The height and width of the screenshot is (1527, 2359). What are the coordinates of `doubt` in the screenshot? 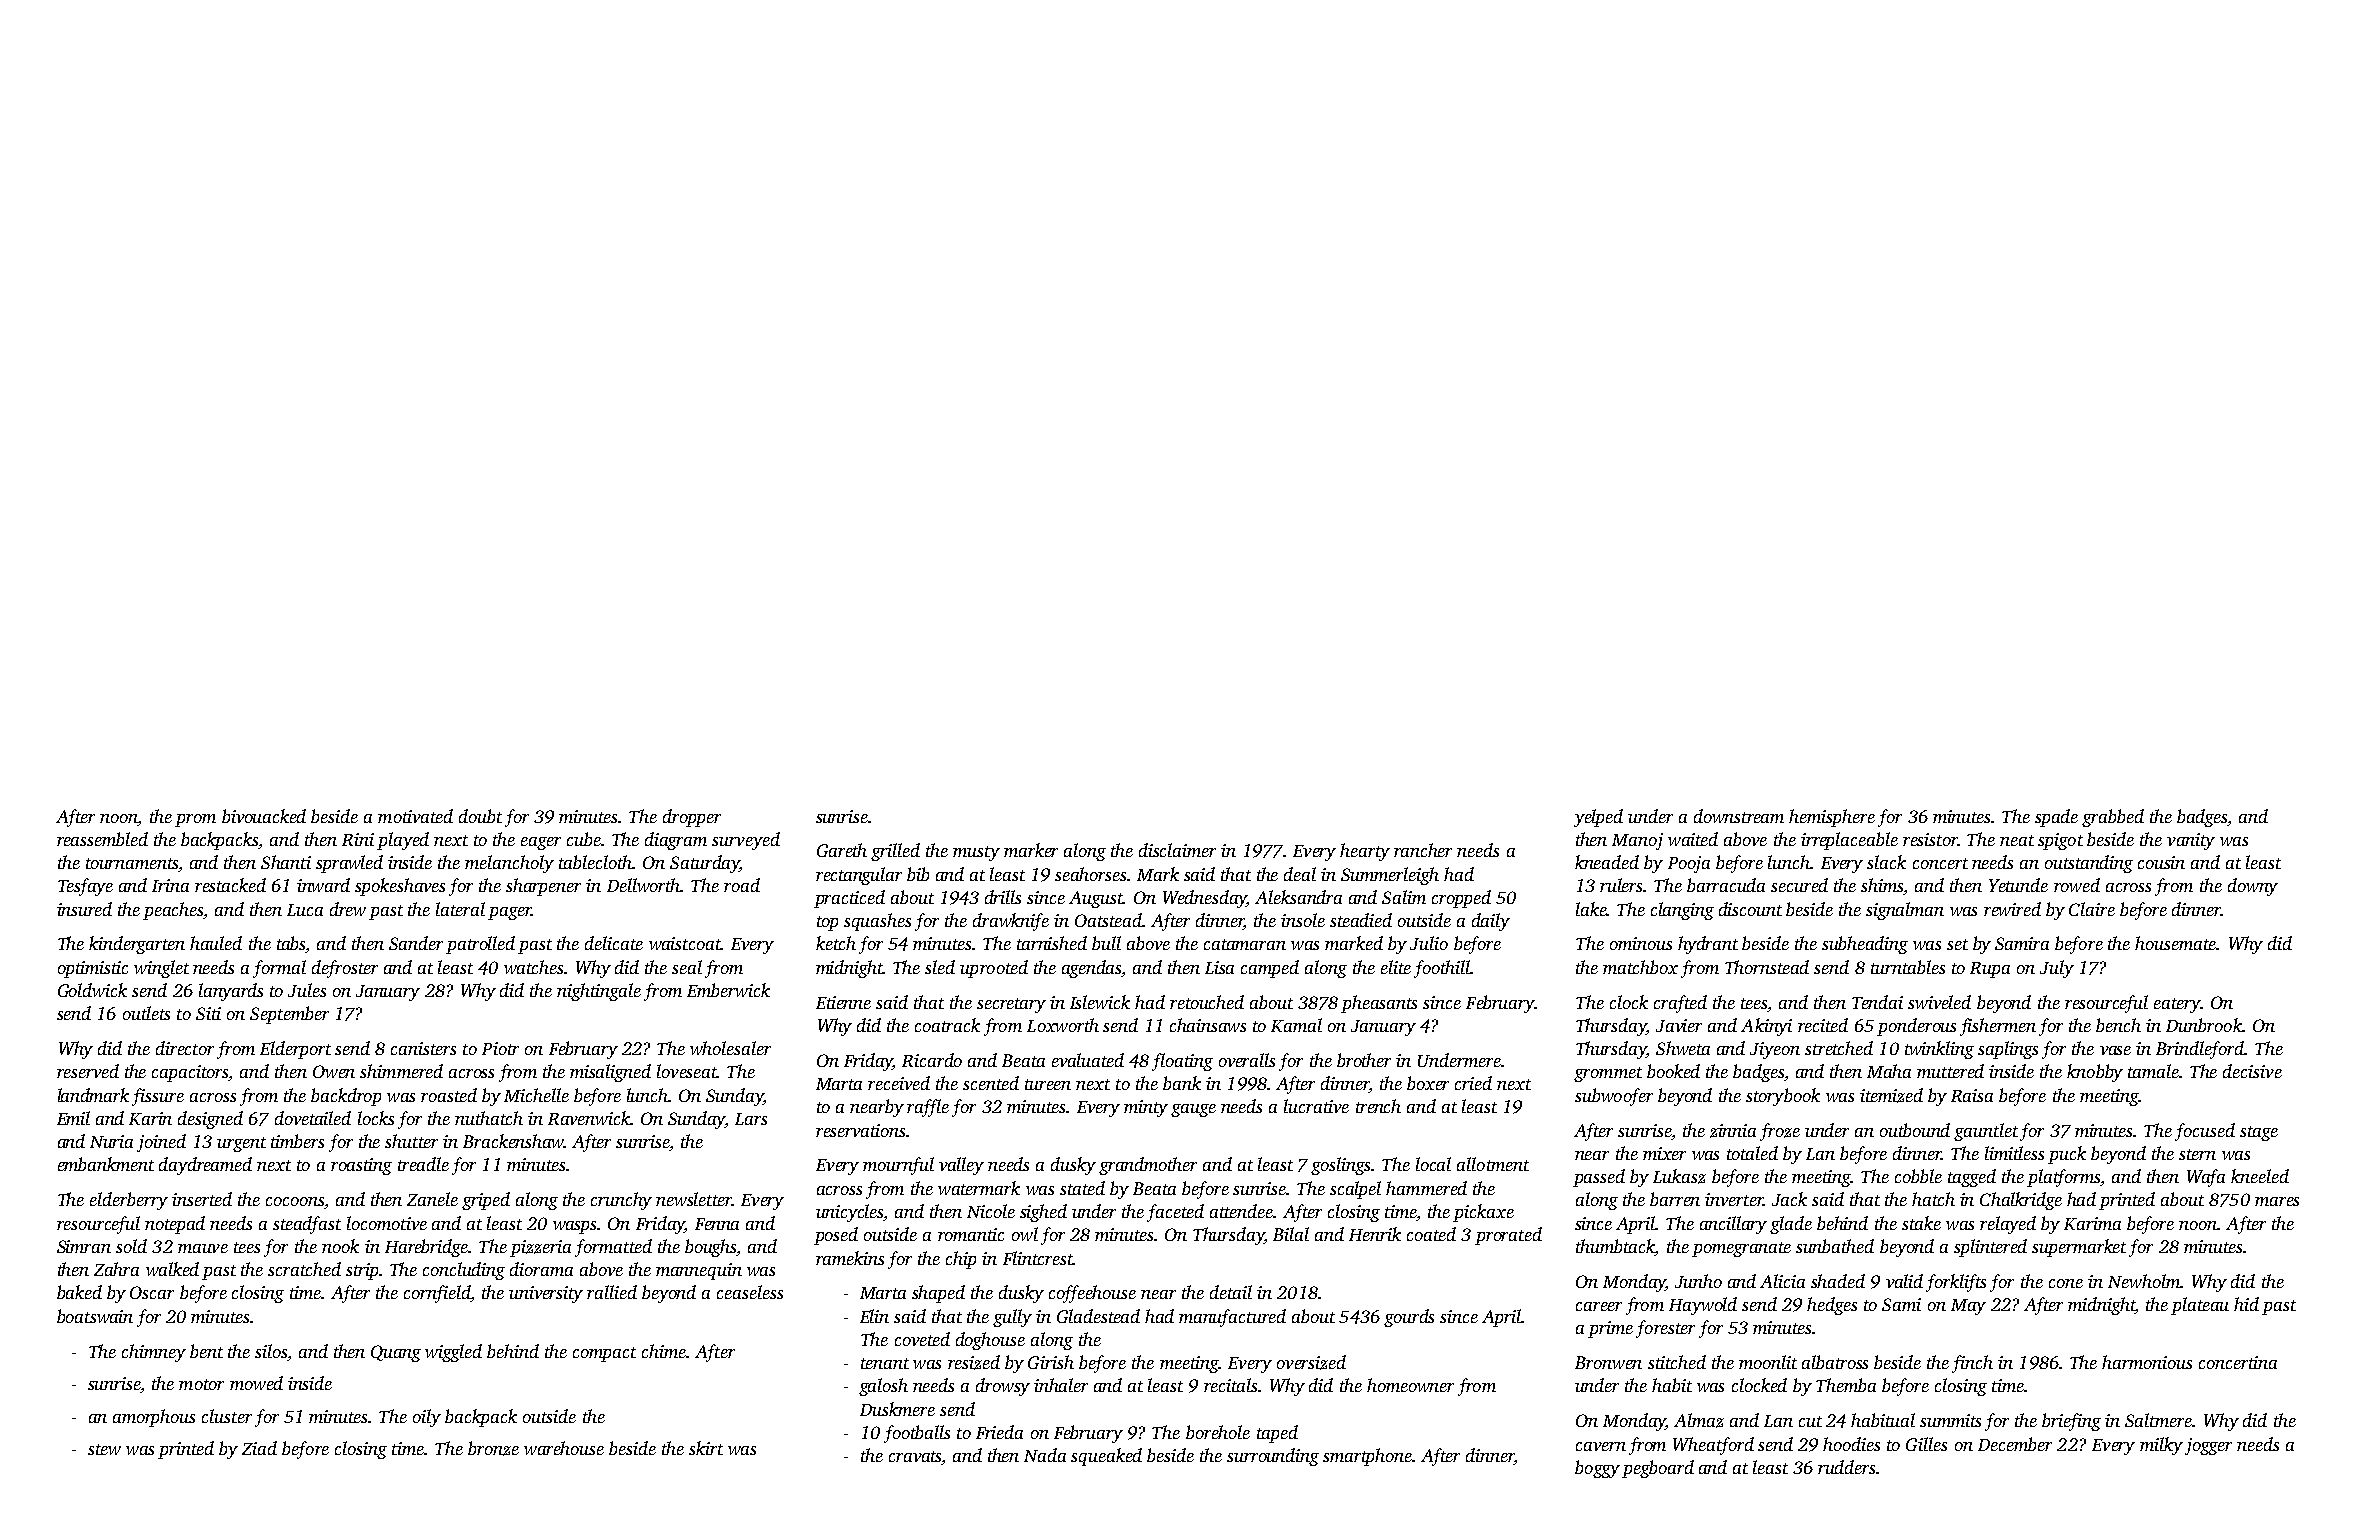 It's located at (480, 816).
